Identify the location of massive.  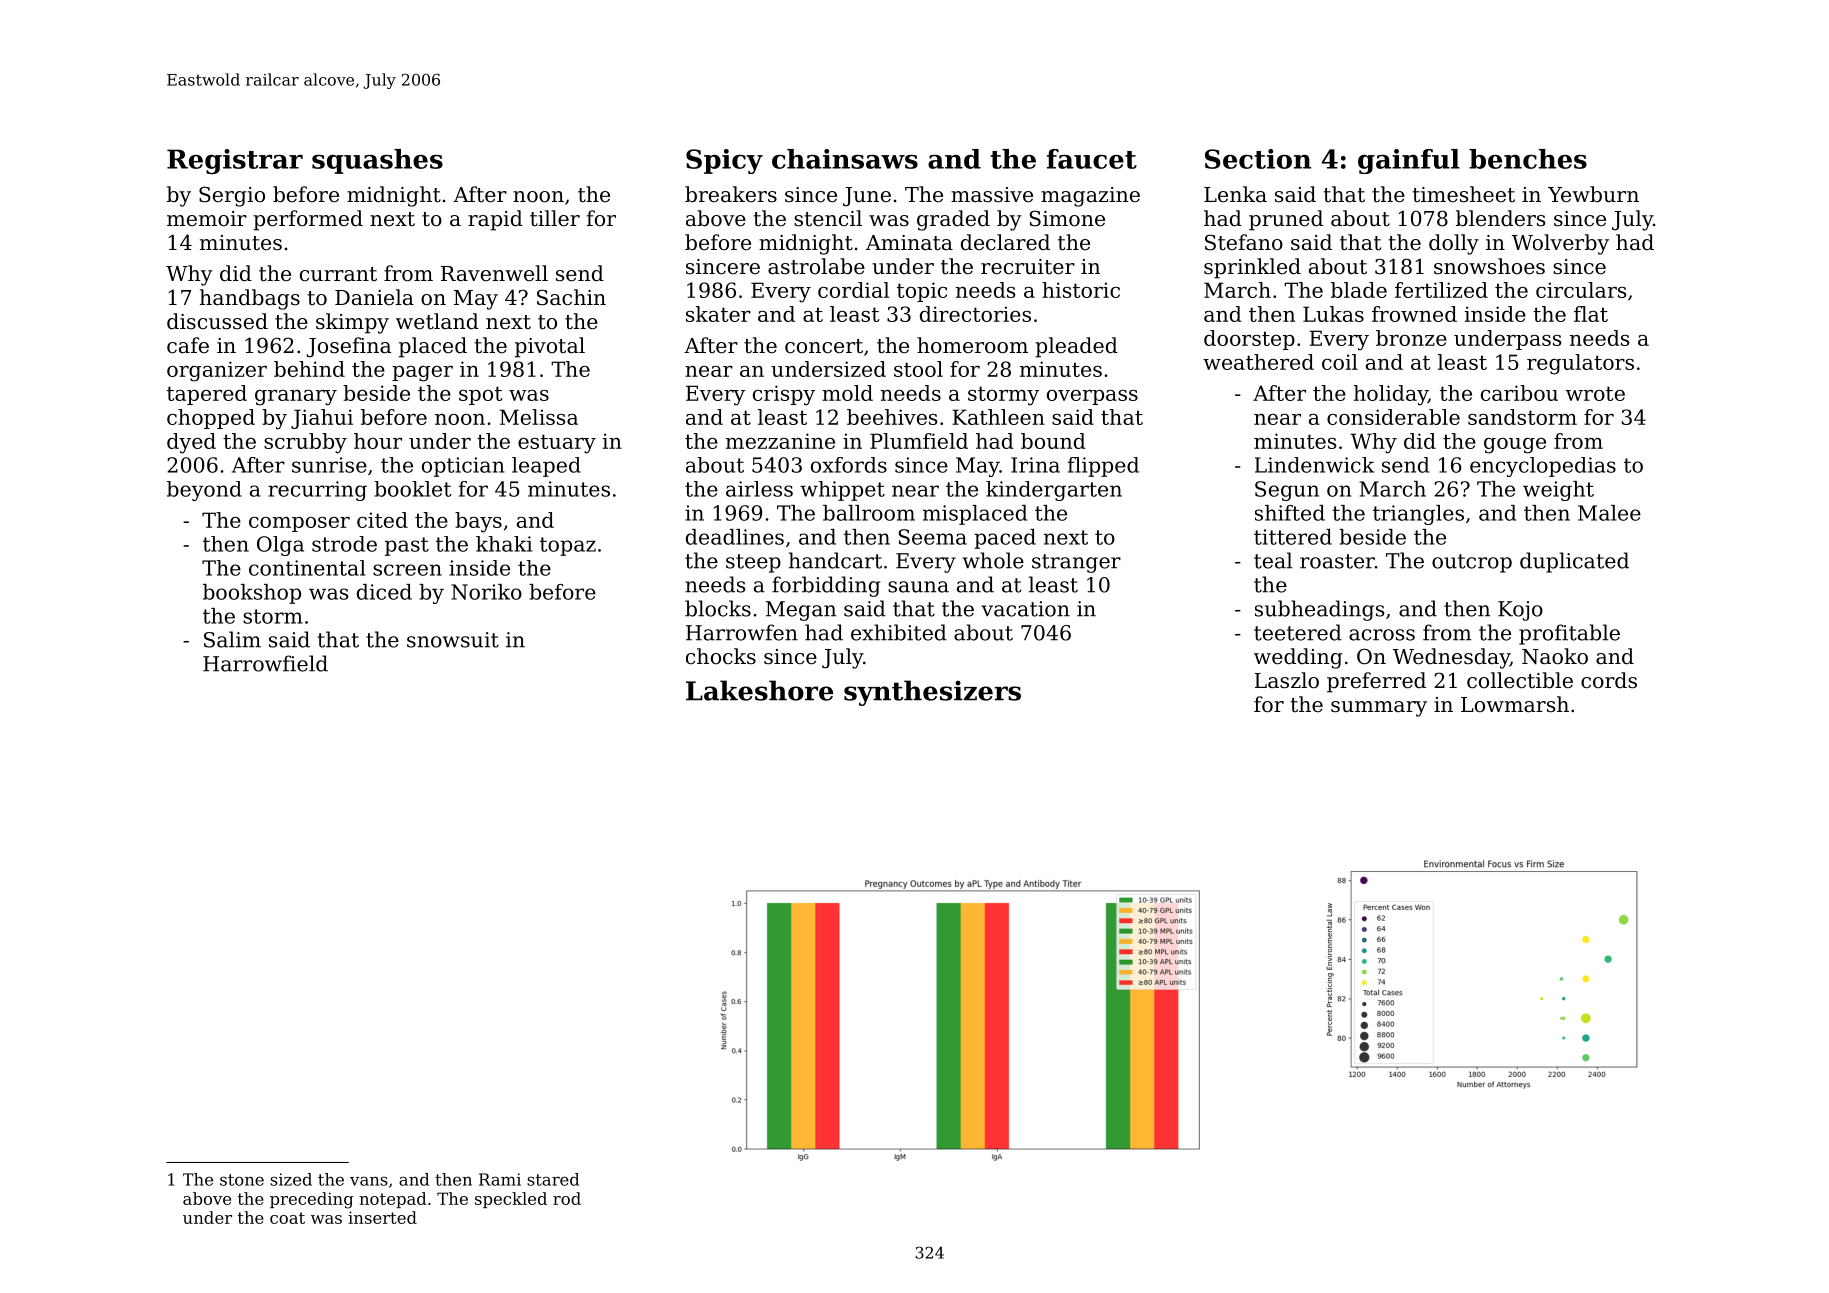
(992, 195).
